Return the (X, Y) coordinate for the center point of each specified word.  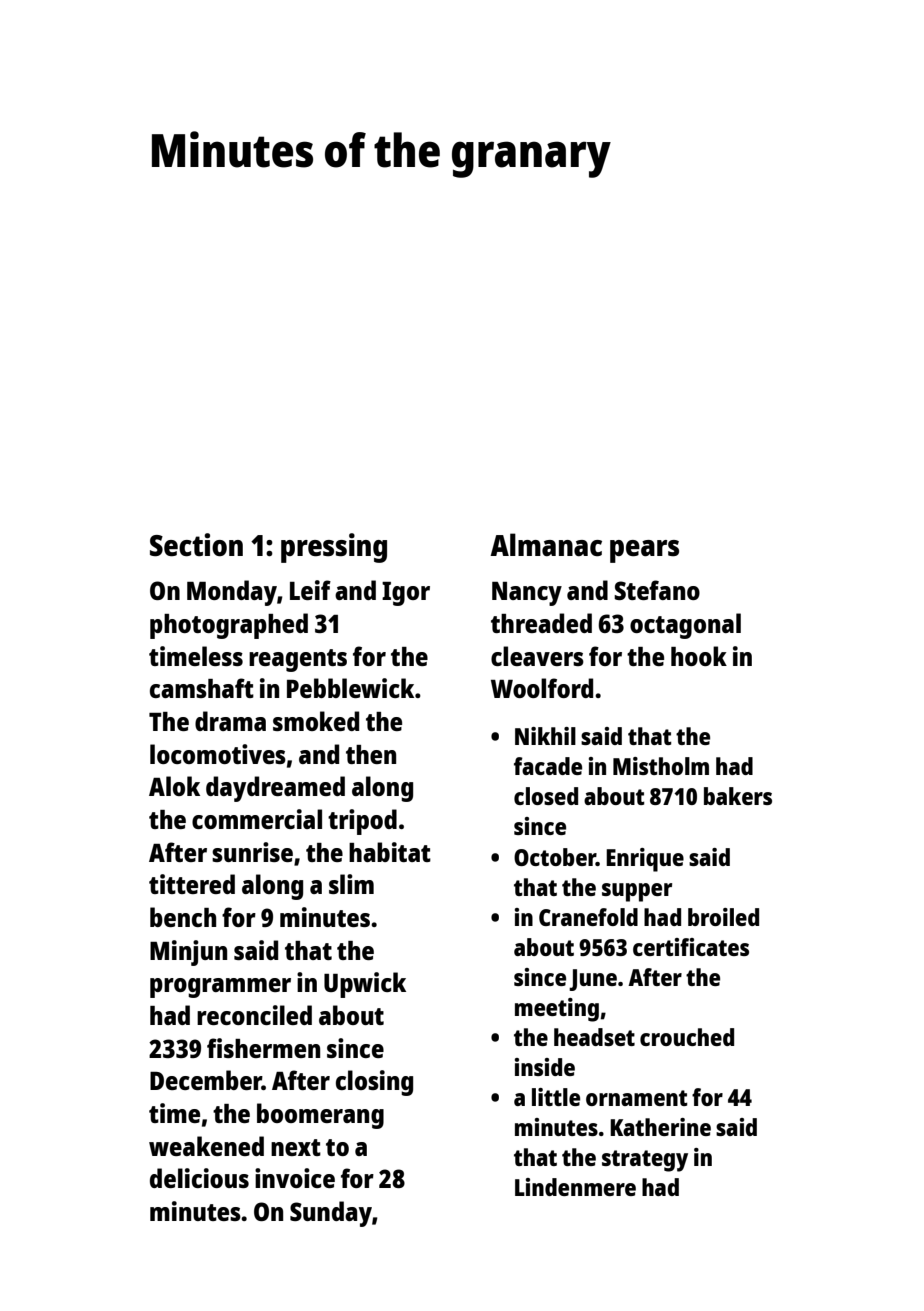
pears (644, 551)
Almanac (546, 544)
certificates (691, 947)
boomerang (320, 1116)
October (555, 857)
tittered (192, 884)
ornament (637, 1098)
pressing (334, 548)
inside (545, 1067)
